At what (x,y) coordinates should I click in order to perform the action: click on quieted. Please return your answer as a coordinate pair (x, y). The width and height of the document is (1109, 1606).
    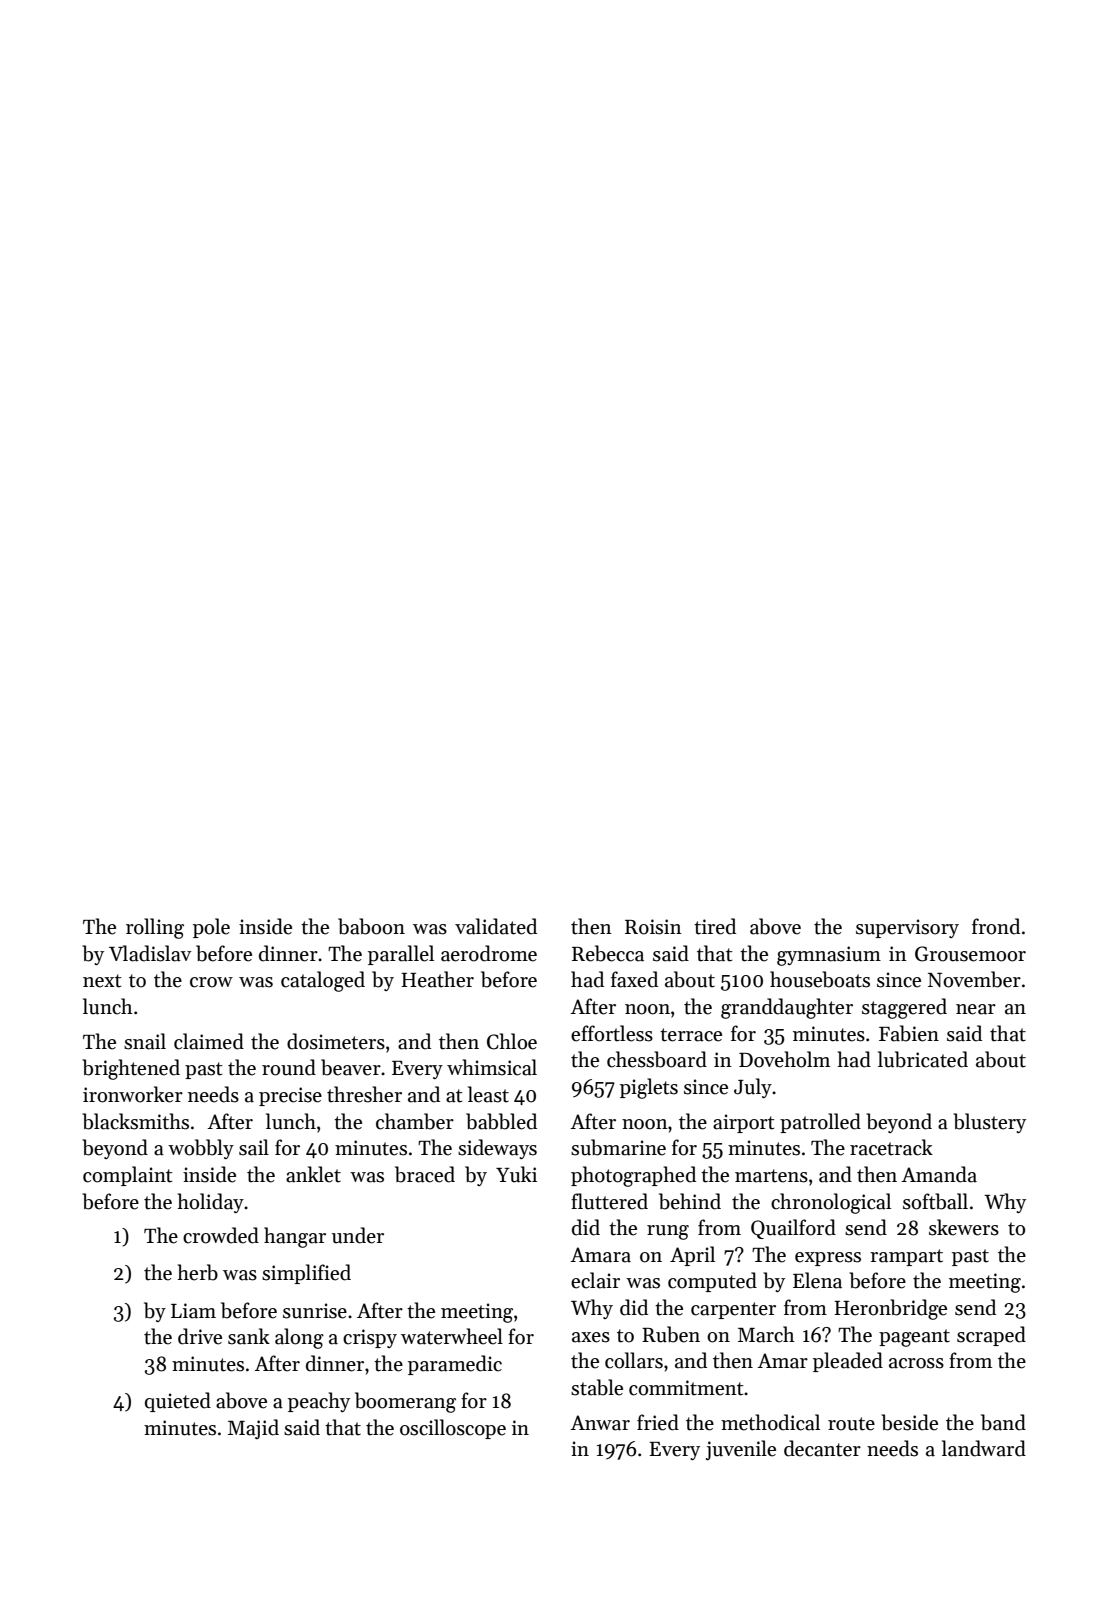
    Looking at the image, I should click on (178, 1402).
